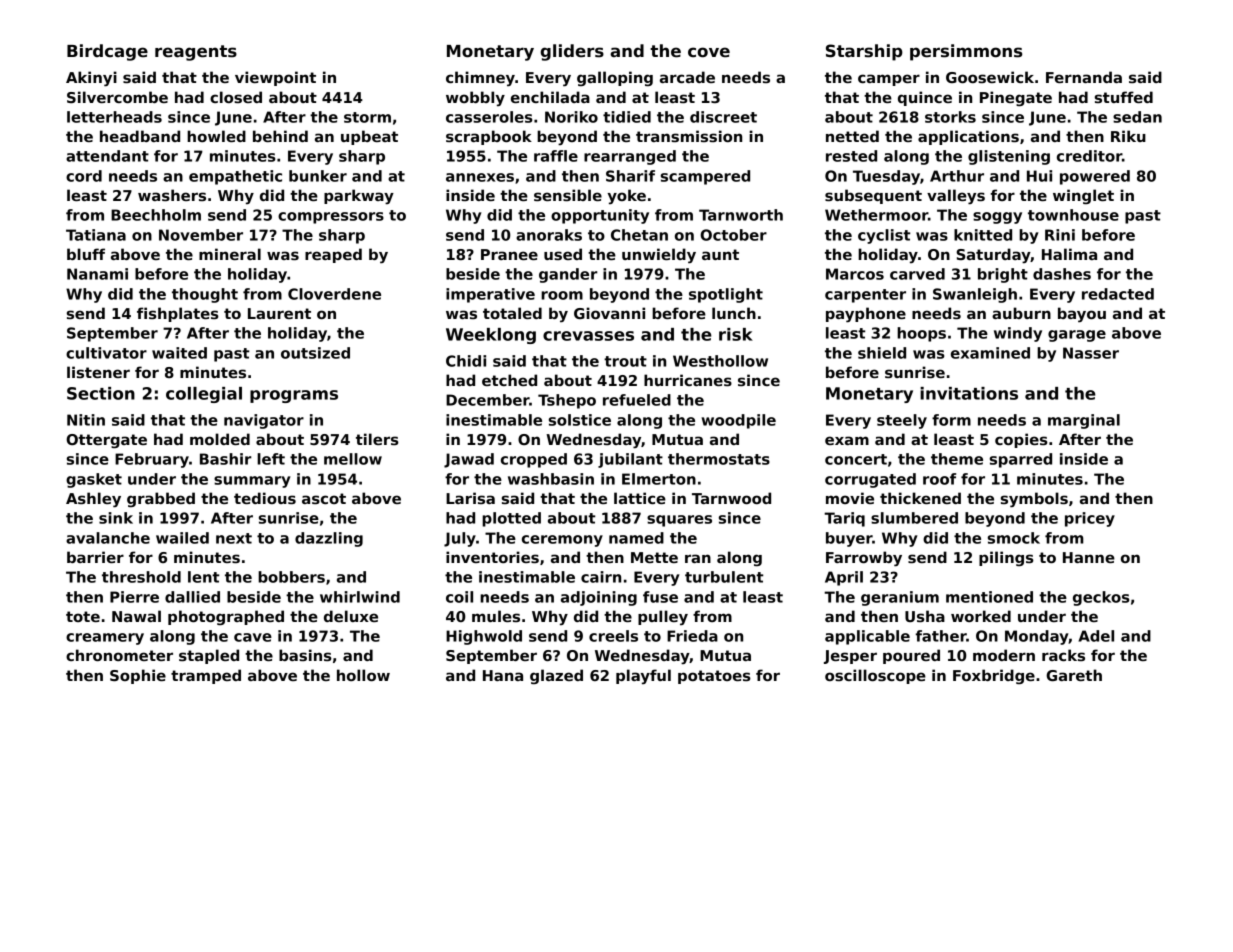 The height and width of the page is (952, 1233). I want to click on stuffed, so click(1124, 97).
